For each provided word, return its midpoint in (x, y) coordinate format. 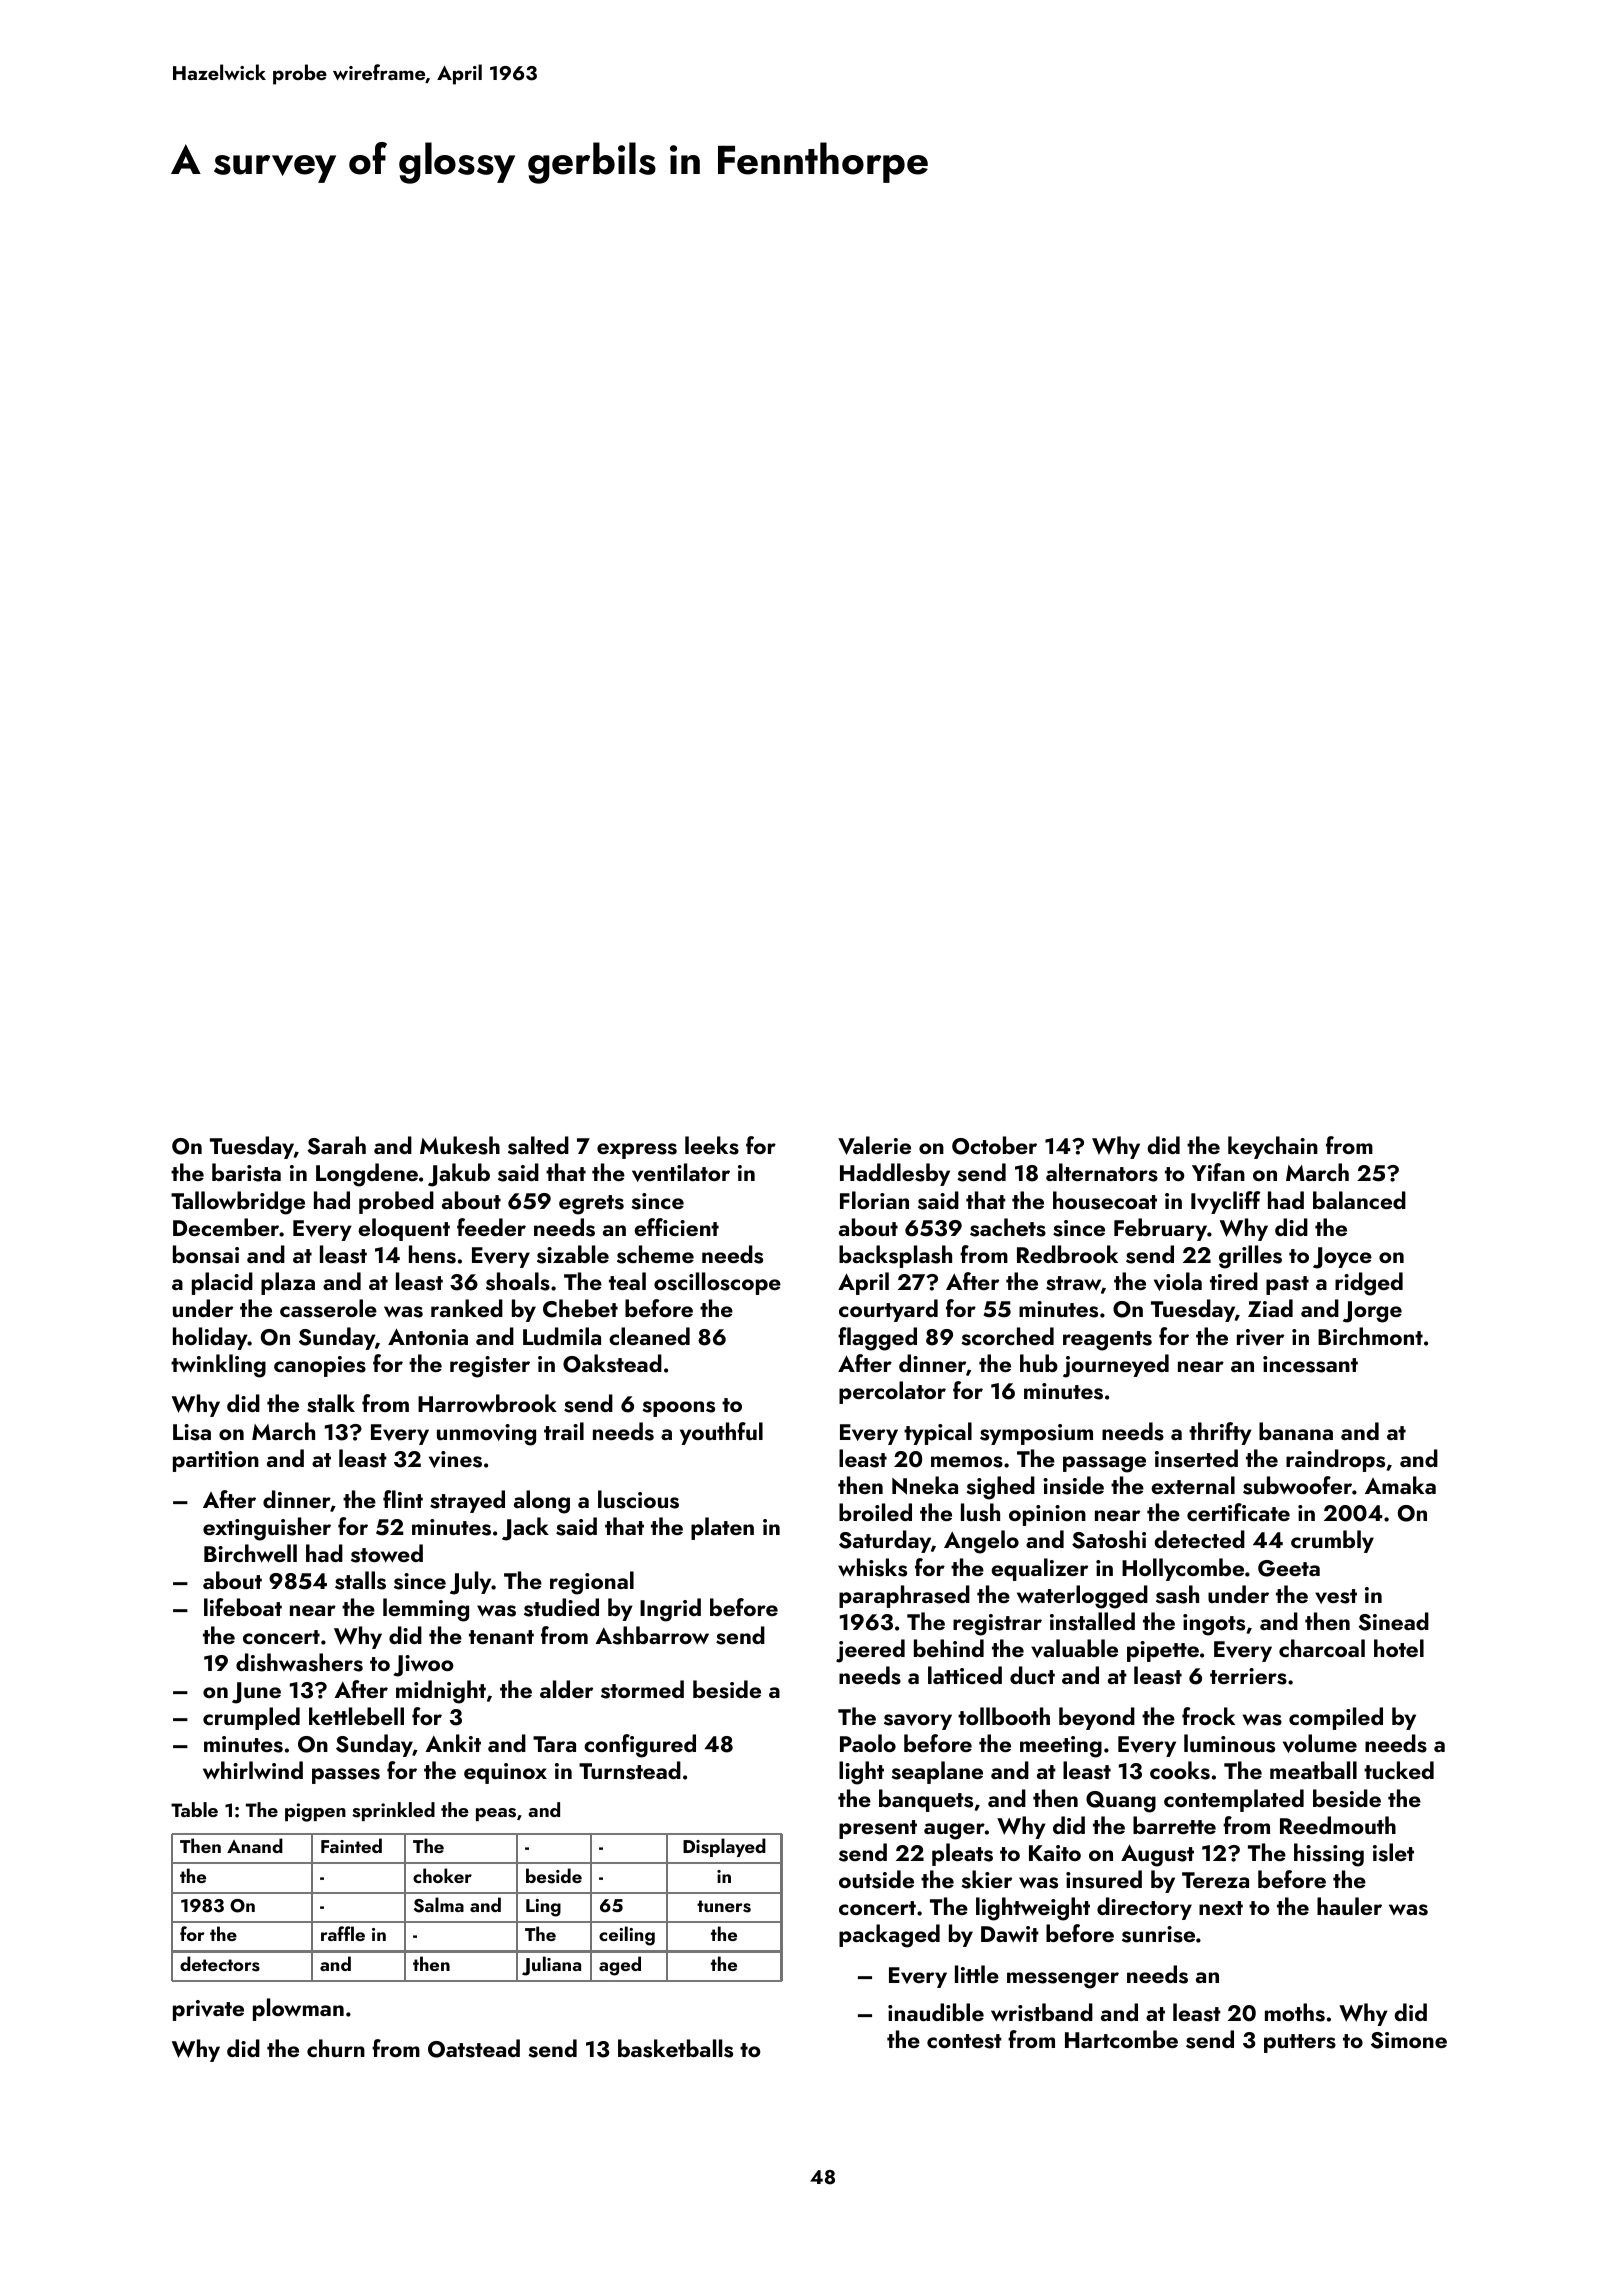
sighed (1000, 1488)
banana (1296, 1431)
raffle (343, 1933)
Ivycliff (1226, 1202)
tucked (1399, 1770)
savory (918, 1722)
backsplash (895, 1256)
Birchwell (250, 1553)
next (1221, 1908)
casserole (328, 1308)
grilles (1250, 1257)
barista (246, 1172)
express (637, 1151)
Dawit (1010, 1934)
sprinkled (393, 1811)
